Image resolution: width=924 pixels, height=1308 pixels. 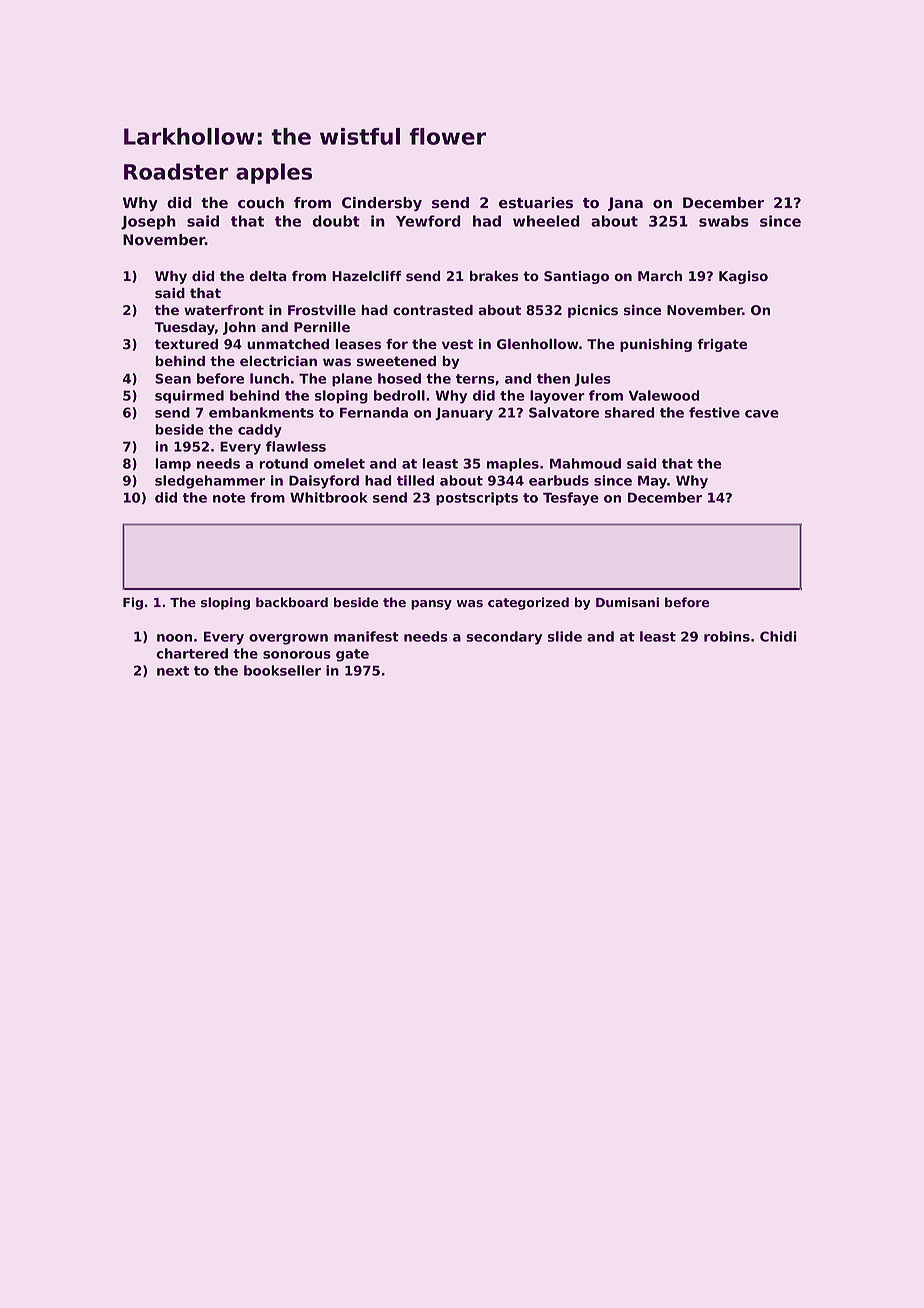 What do you see at coordinates (724, 221) in the screenshot?
I see `swabs` at bounding box center [724, 221].
